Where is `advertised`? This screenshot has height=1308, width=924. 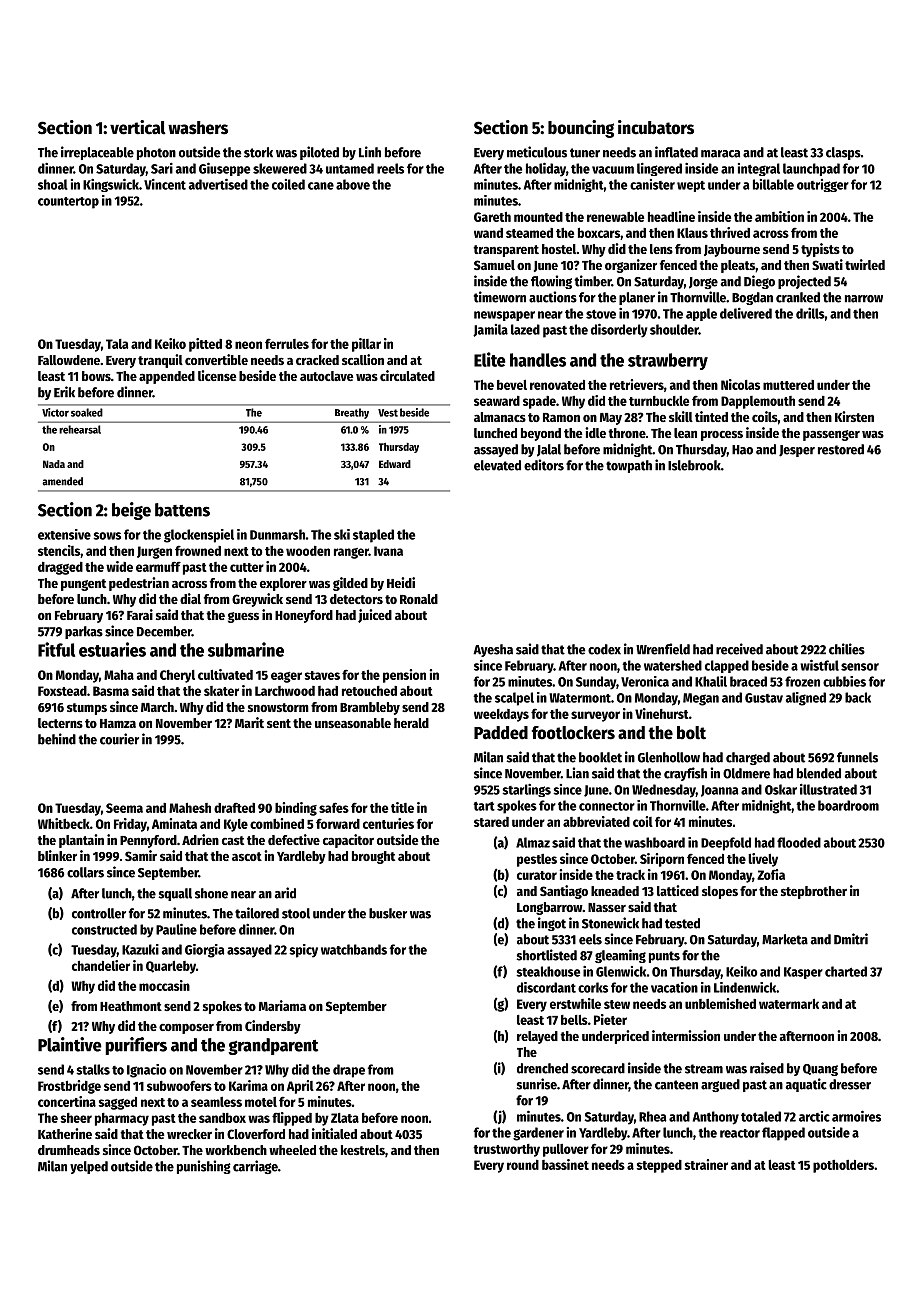 advertised is located at coordinates (218, 184).
